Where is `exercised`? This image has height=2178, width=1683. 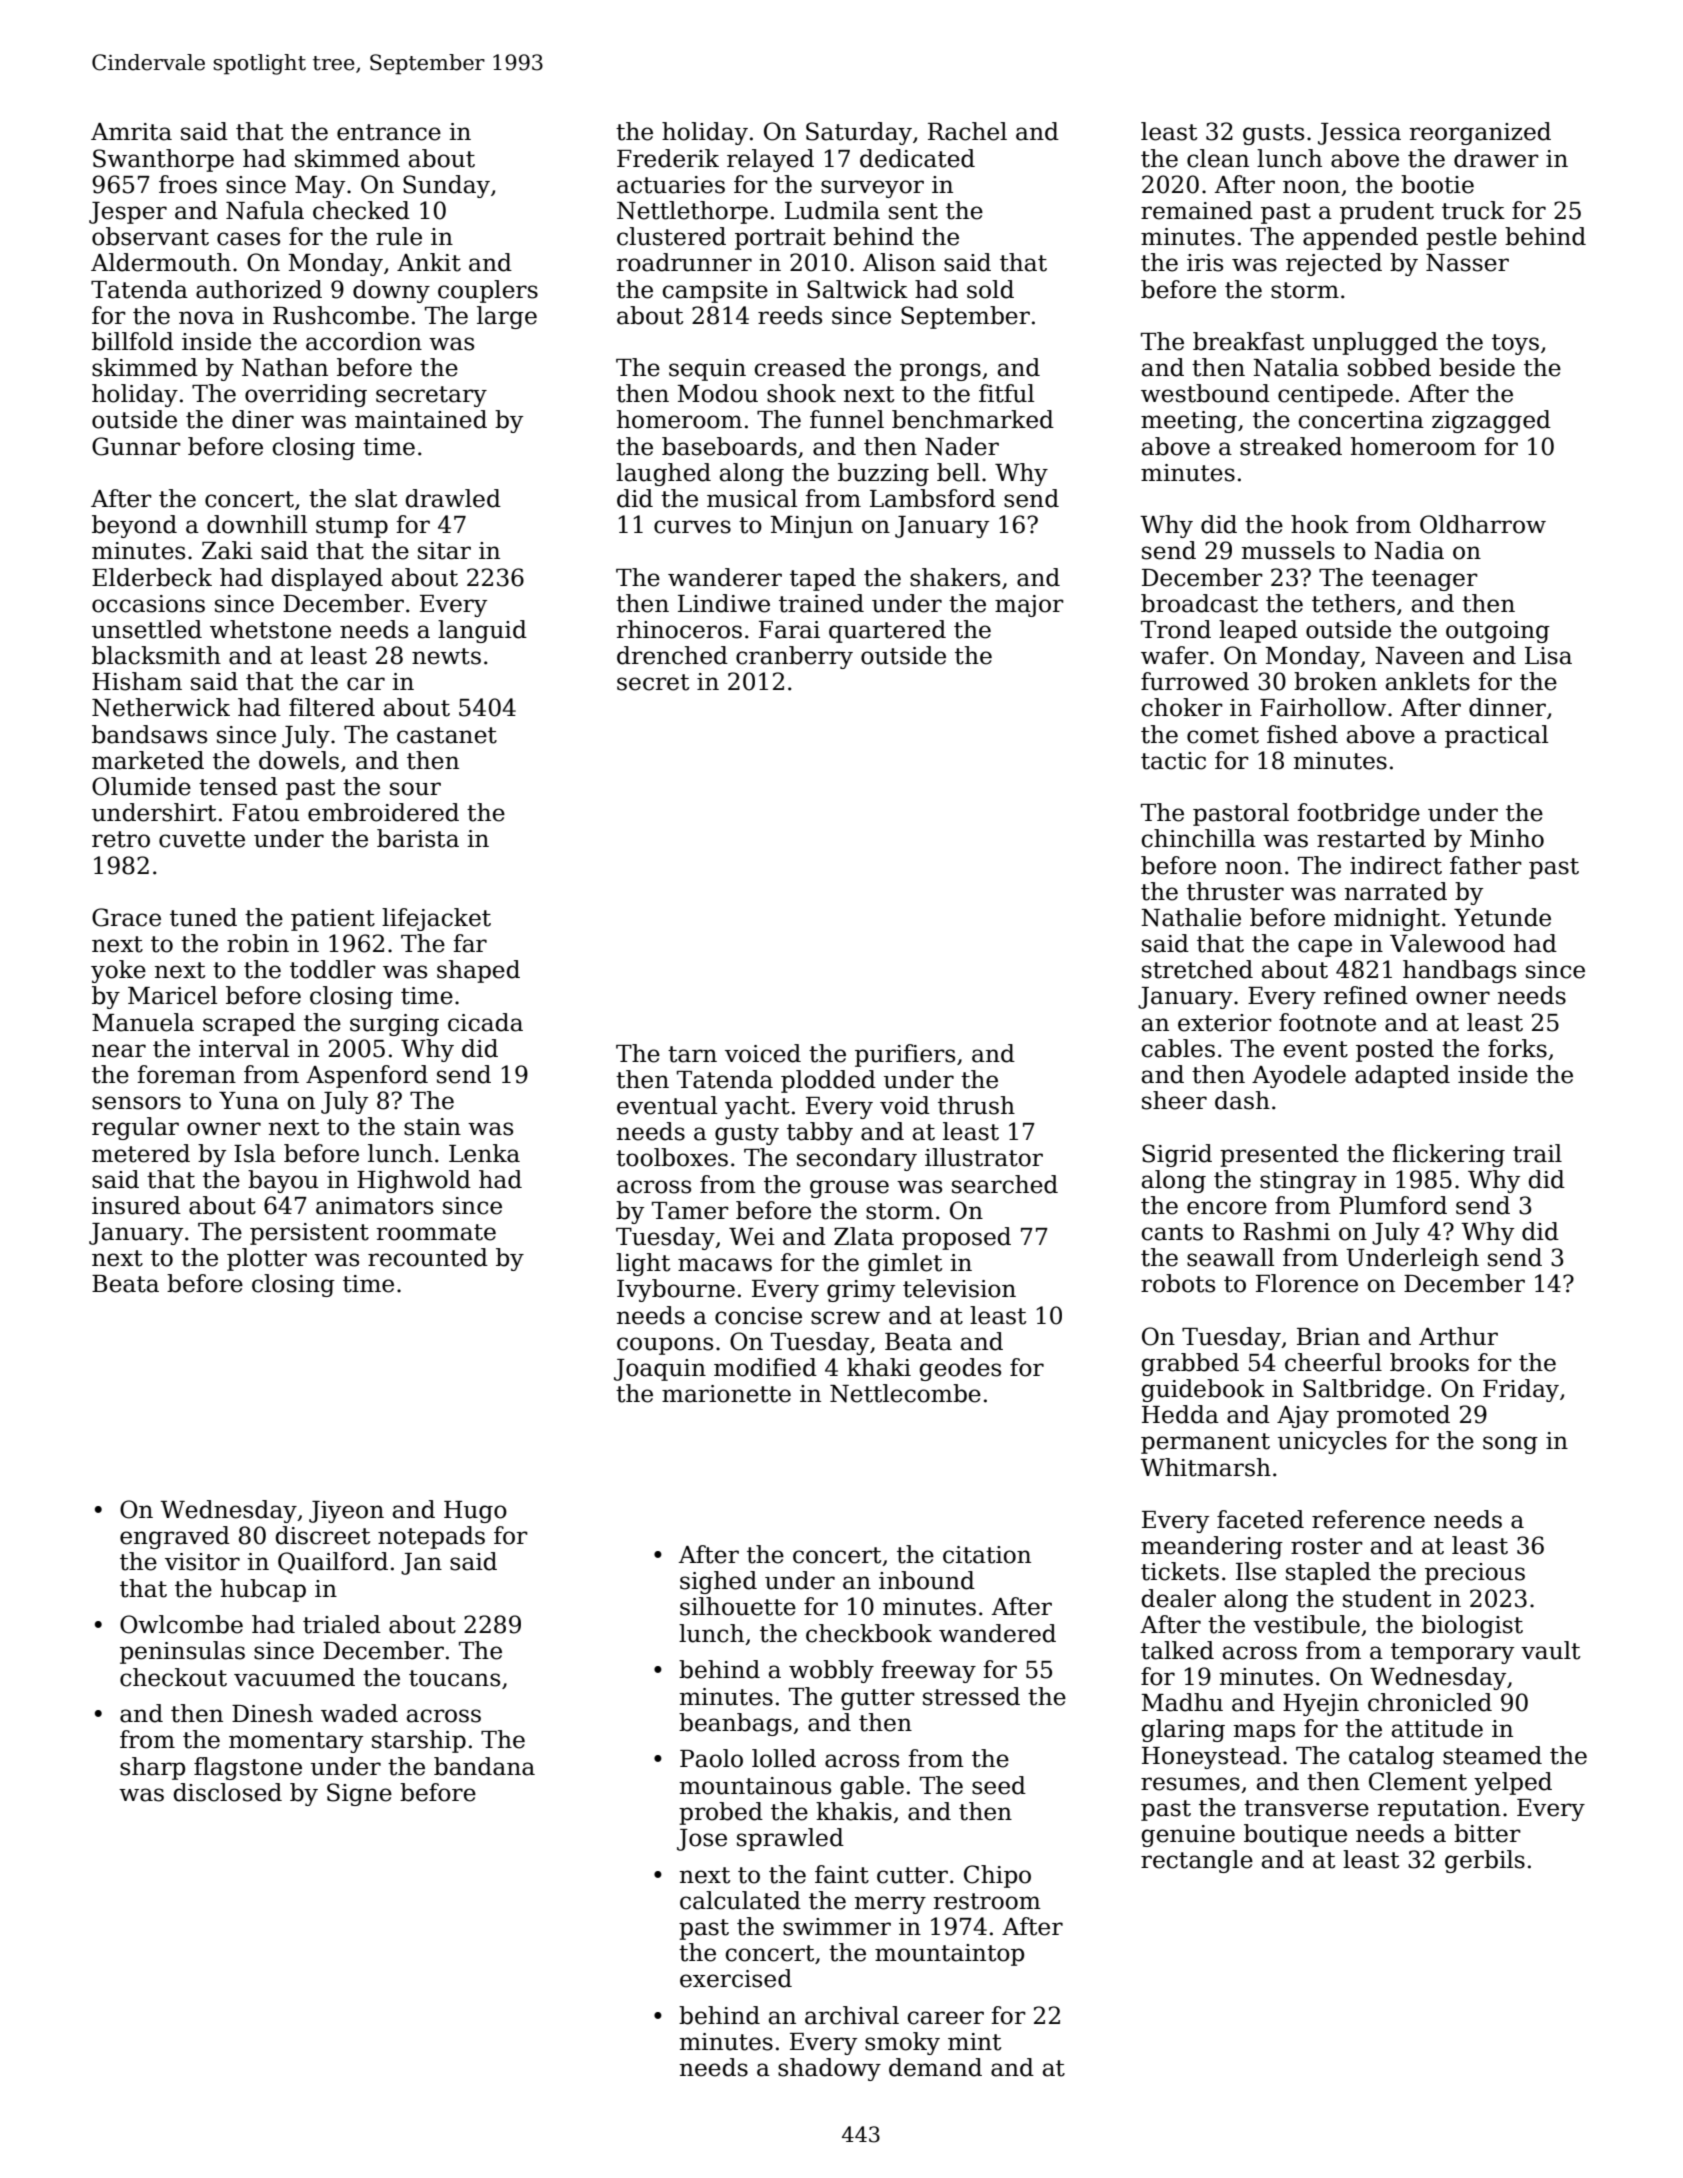
exercised is located at coordinates (736, 1978).
